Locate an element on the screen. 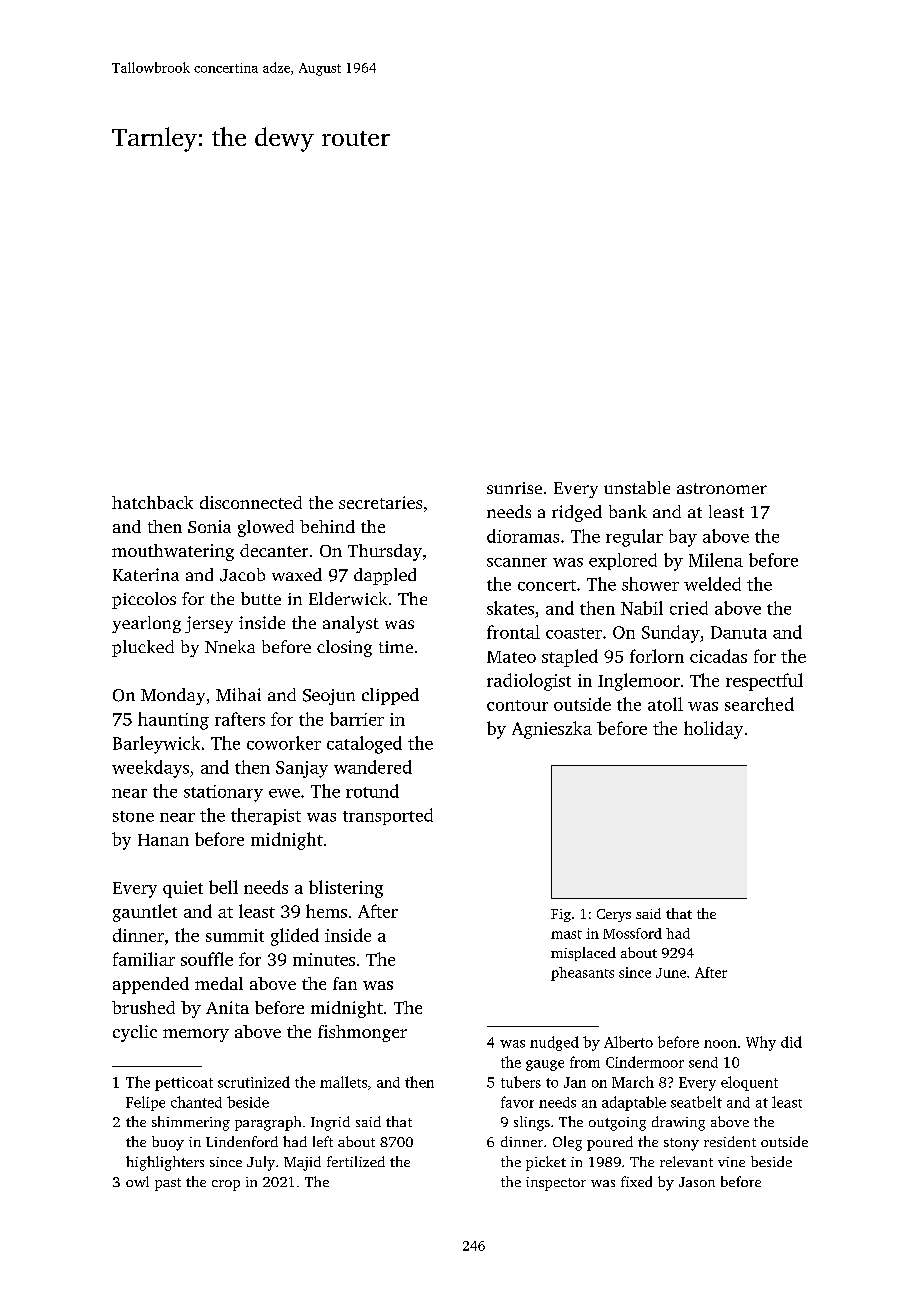 The image size is (924, 1314). rotund is located at coordinates (372, 791).
